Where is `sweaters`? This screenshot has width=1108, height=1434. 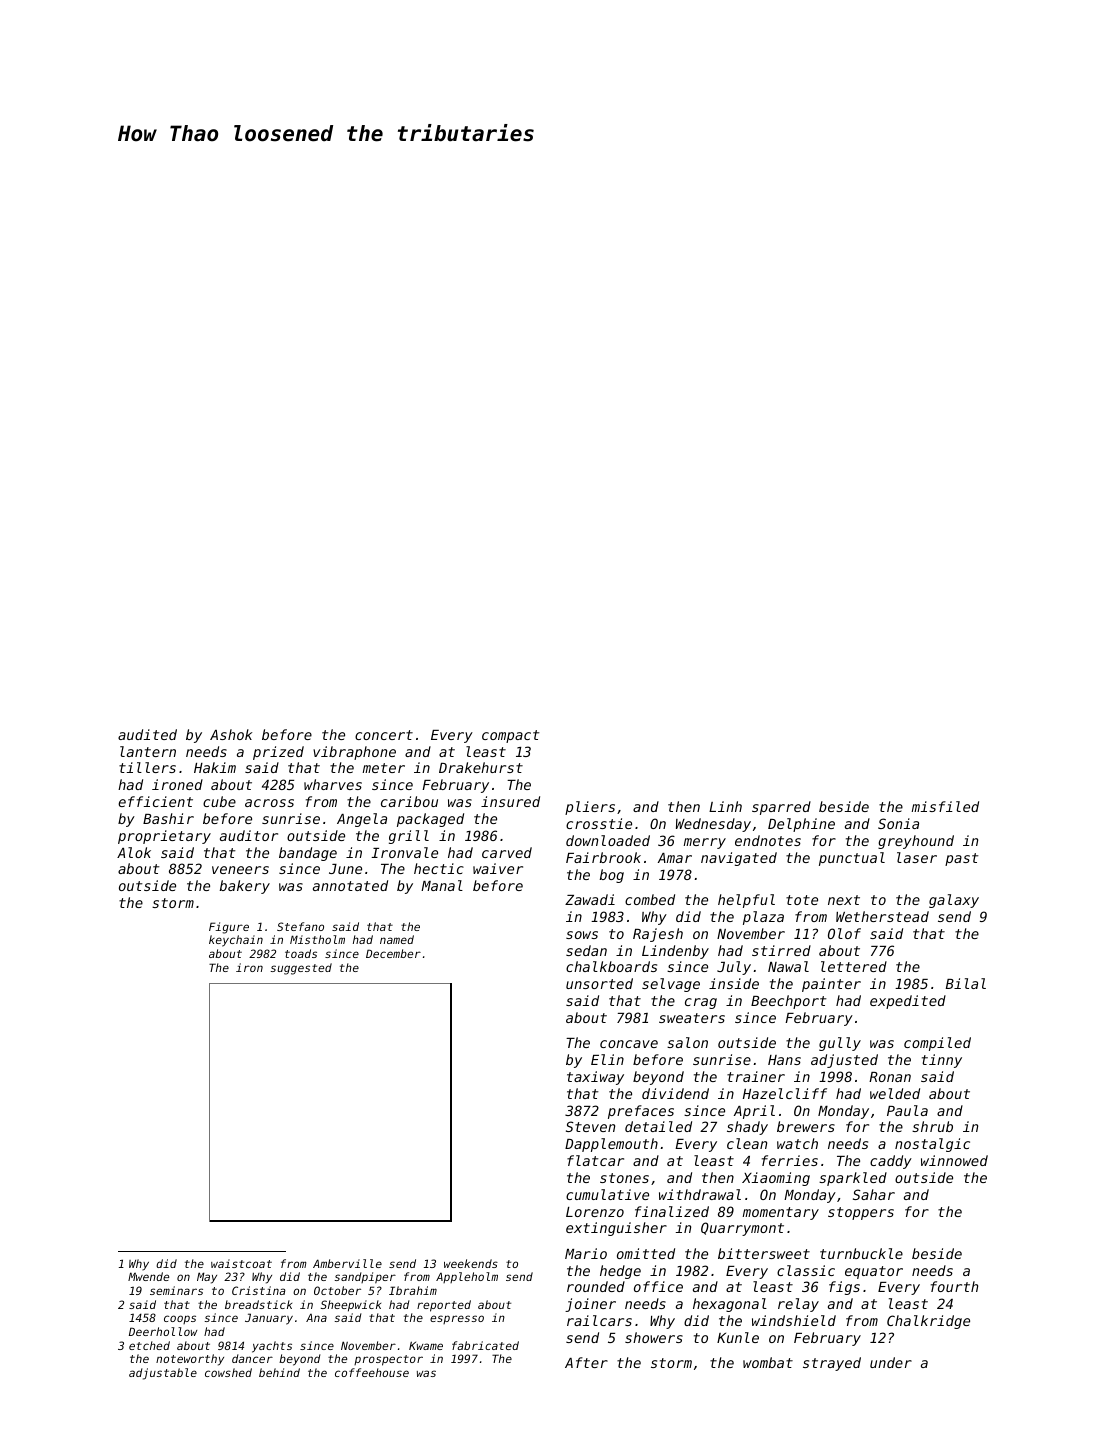
sweaters is located at coordinates (692, 1018).
